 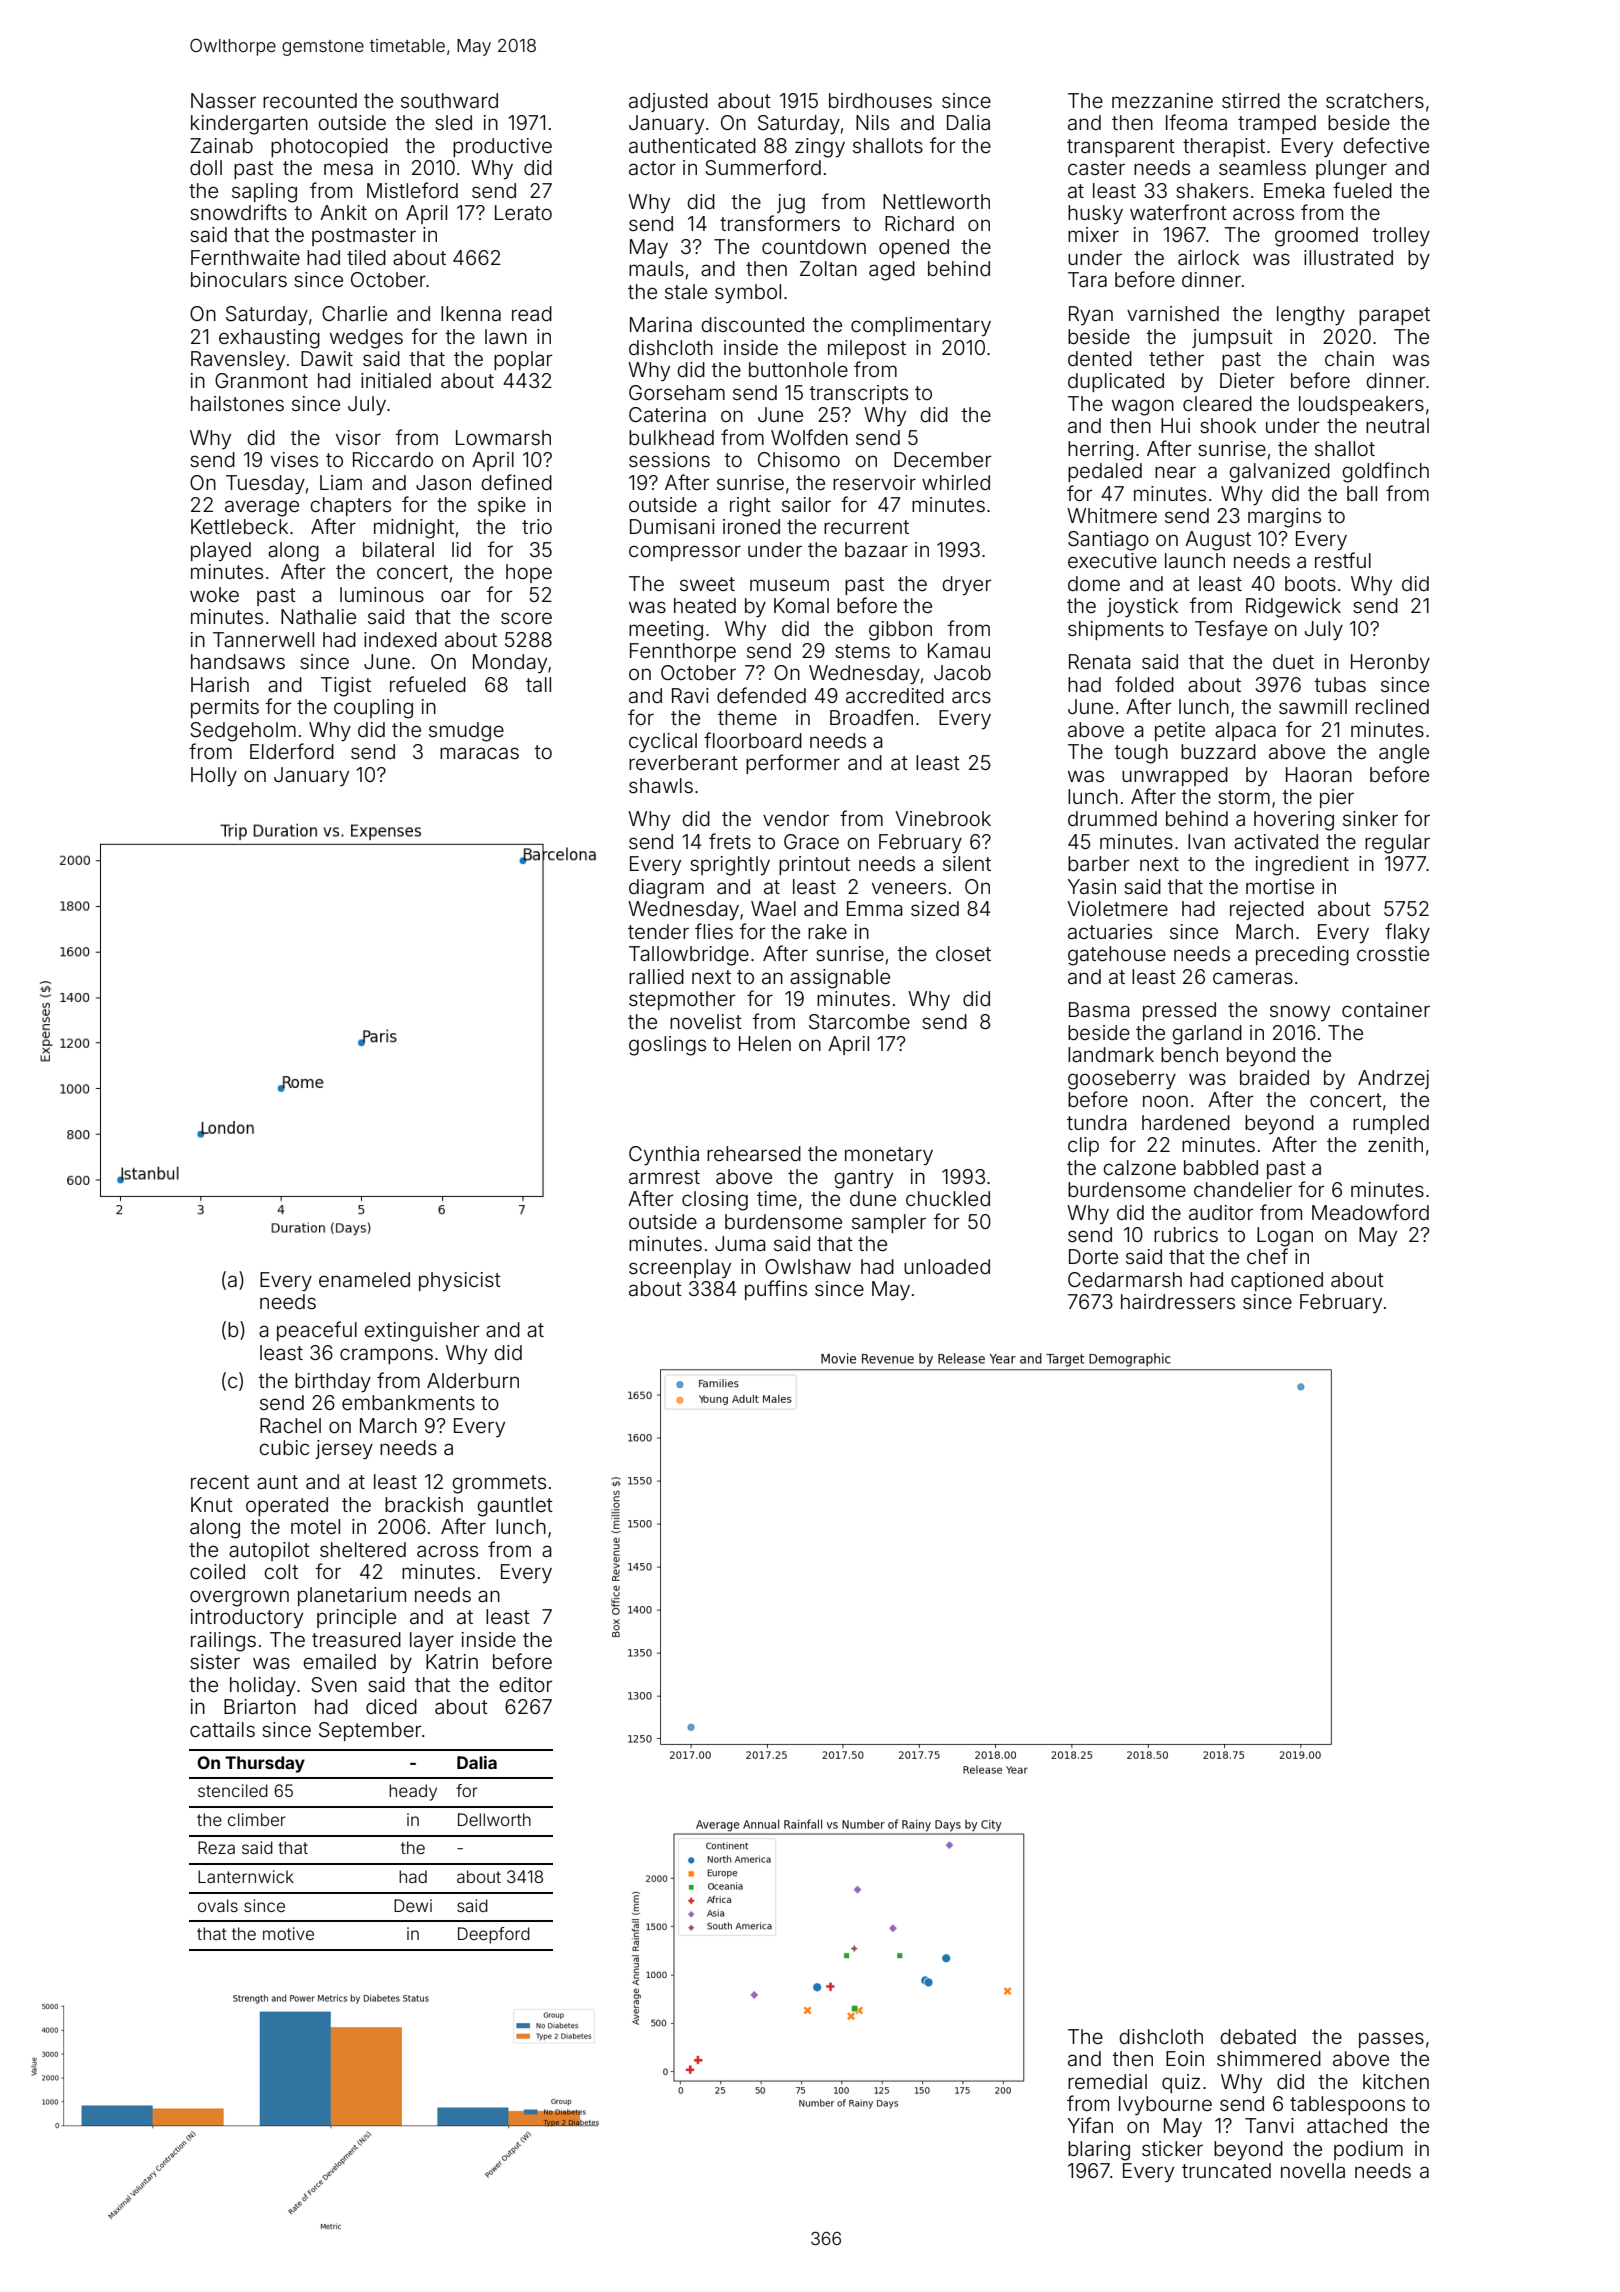 What do you see at coordinates (1277, 1281) in the image?
I see `captioned` at bounding box center [1277, 1281].
